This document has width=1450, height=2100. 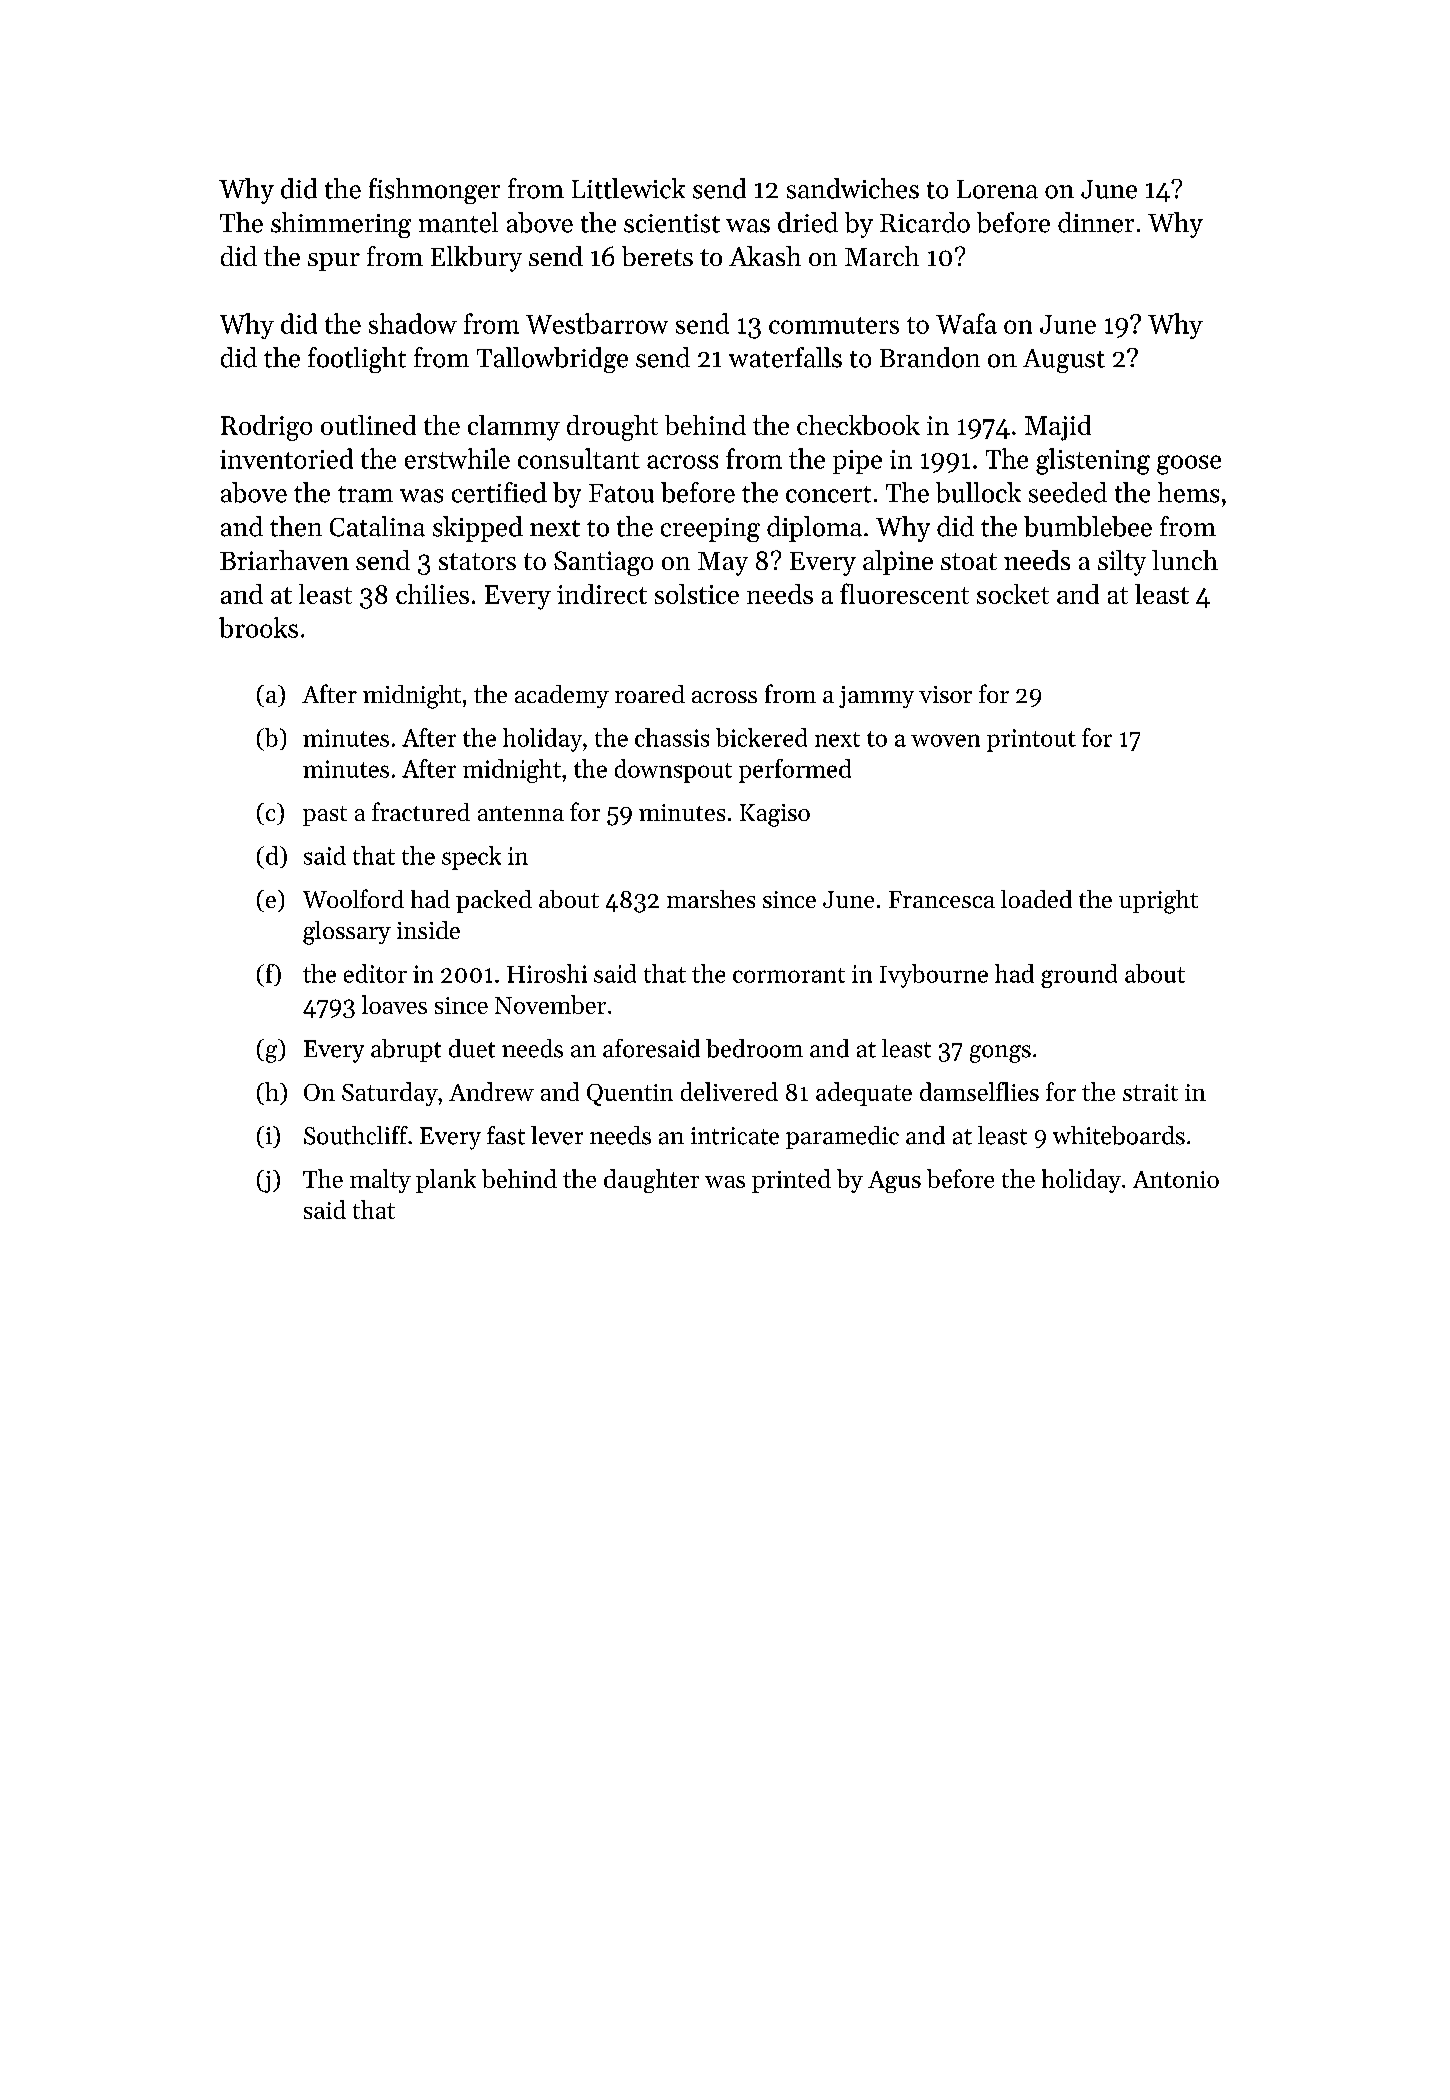 I want to click on brooks, so click(x=258, y=627).
